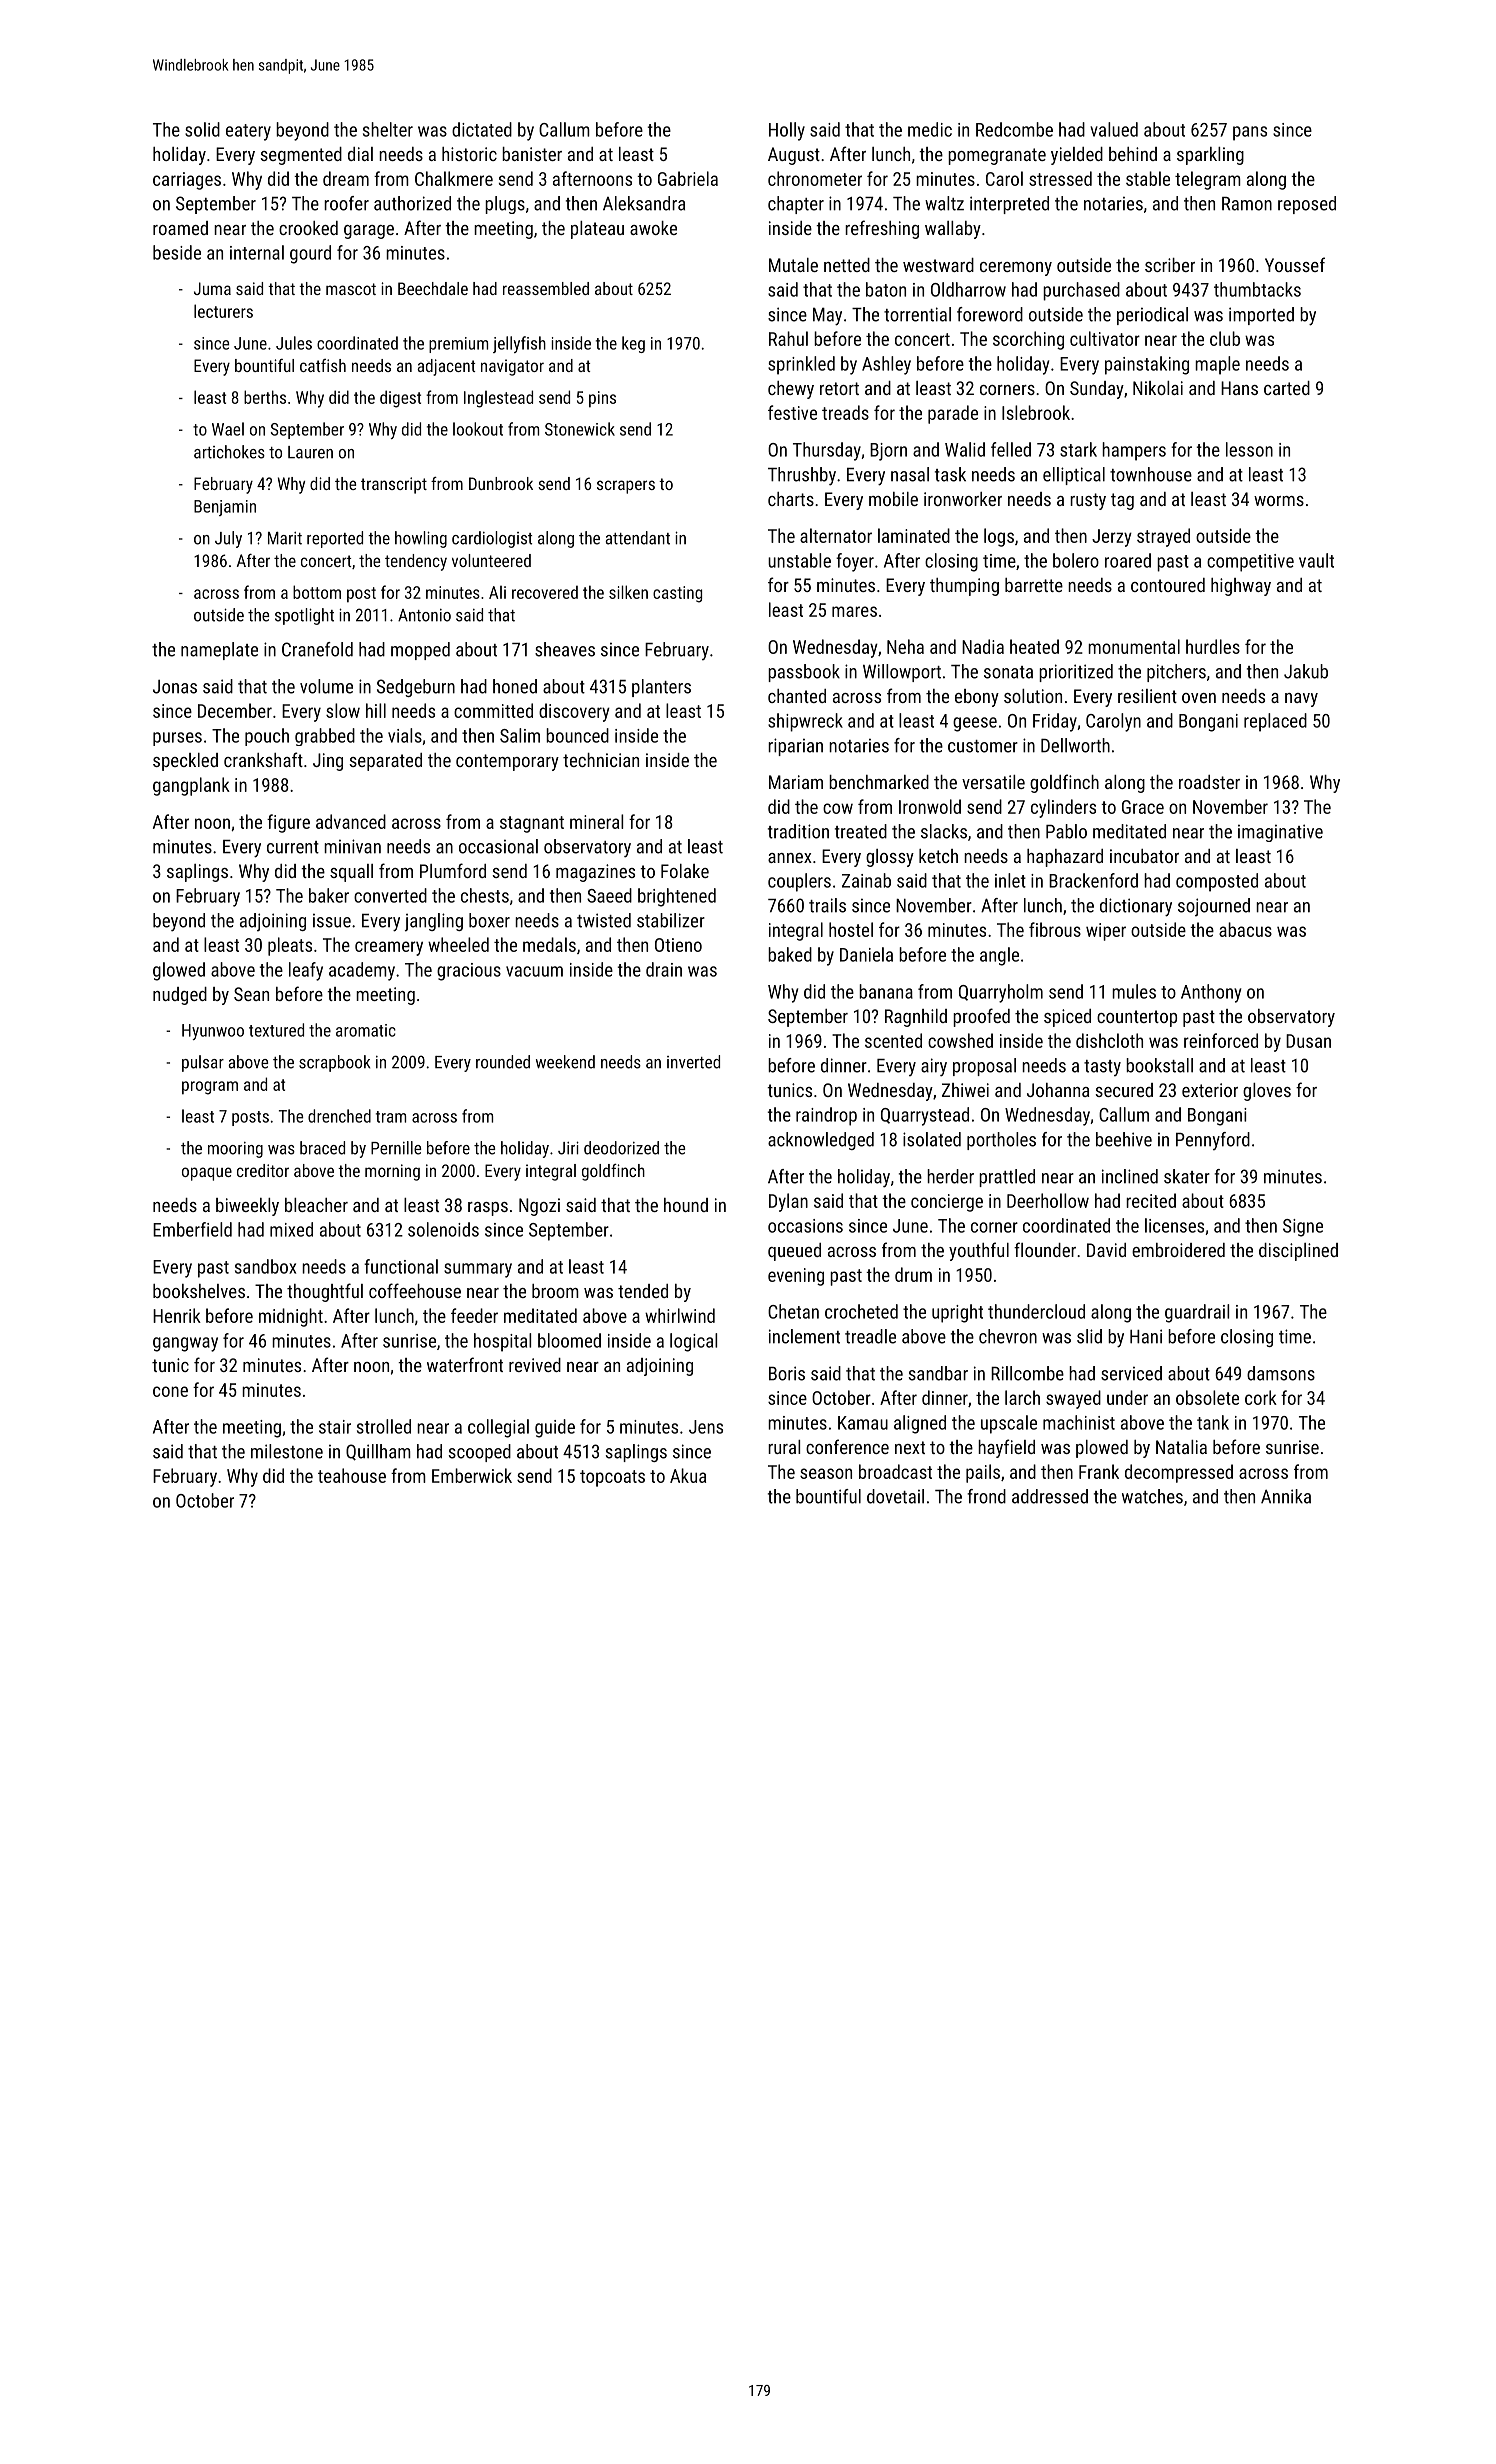 This screenshot has width=1496, height=2464. What do you see at coordinates (388, 129) in the screenshot?
I see `shelter` at bounding box center [388, 129].
